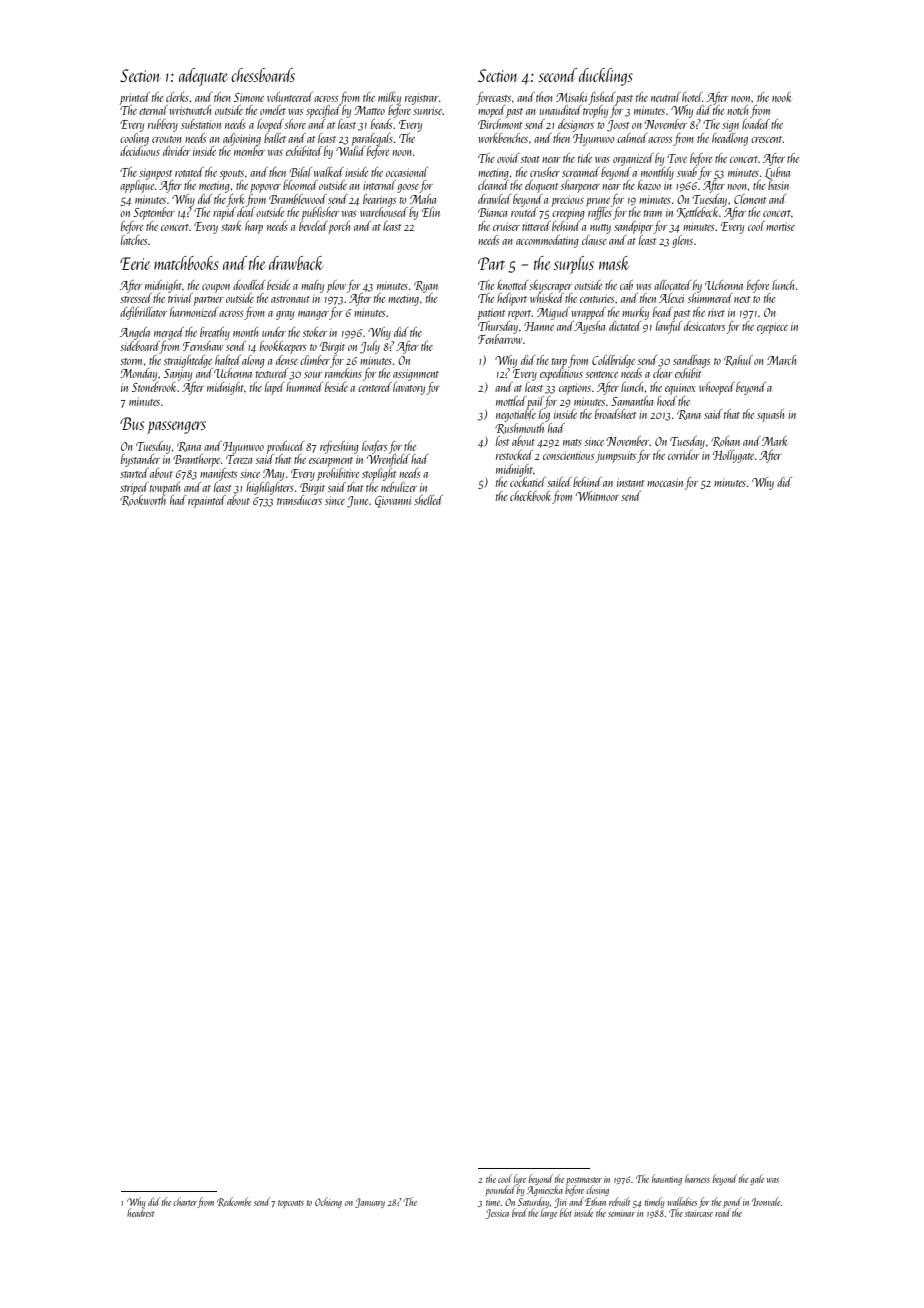 The width and height of the screenshot is (924, 1308). Describe the element at coordinates (291, 1204) in the screenshot. I see `topcoats` at that location.
